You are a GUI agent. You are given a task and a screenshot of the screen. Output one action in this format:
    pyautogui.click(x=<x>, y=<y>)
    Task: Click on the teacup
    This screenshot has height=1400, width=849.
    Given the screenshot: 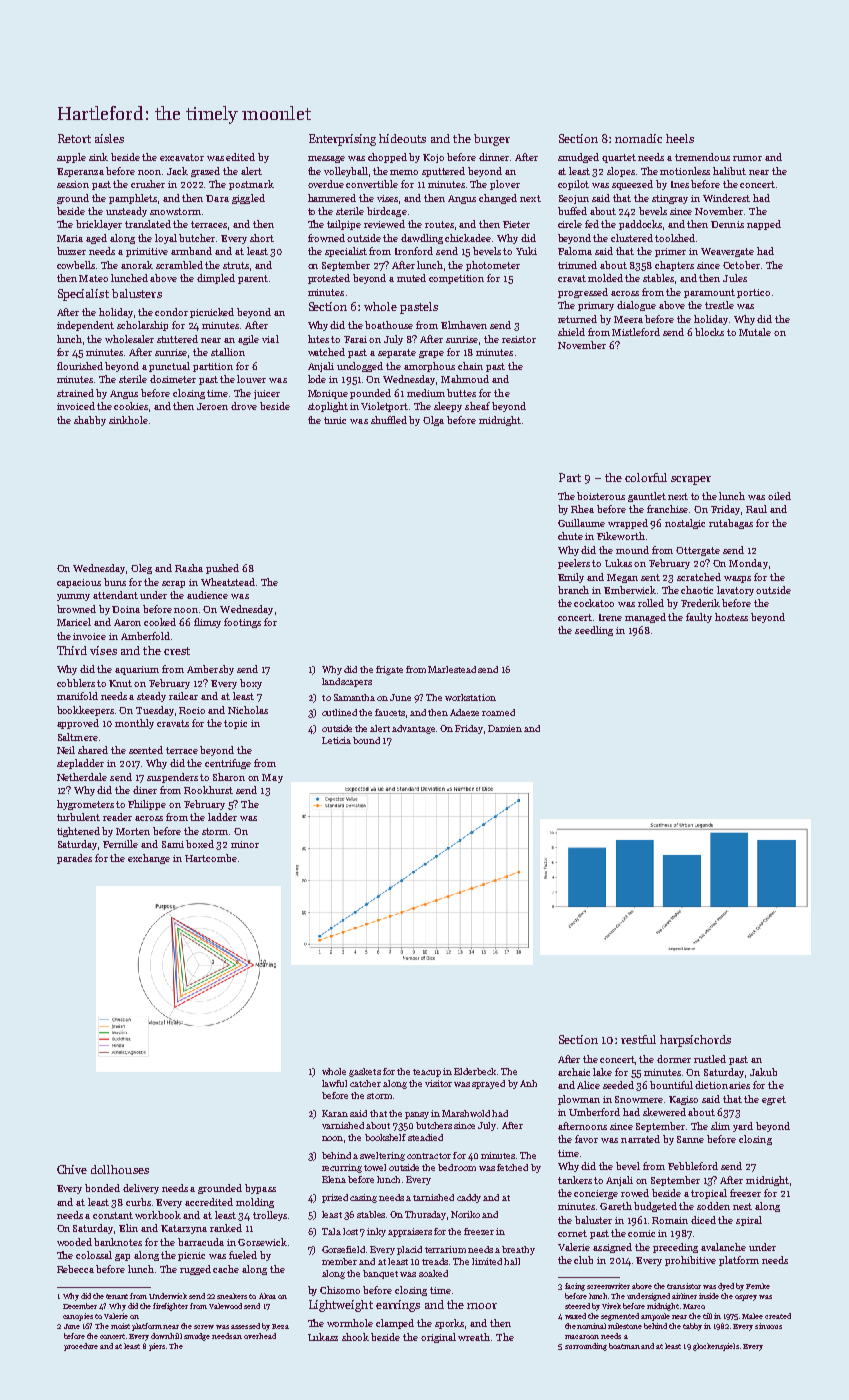 What is the action you would take?
    pyautogui.click(x=427, y=1073)
